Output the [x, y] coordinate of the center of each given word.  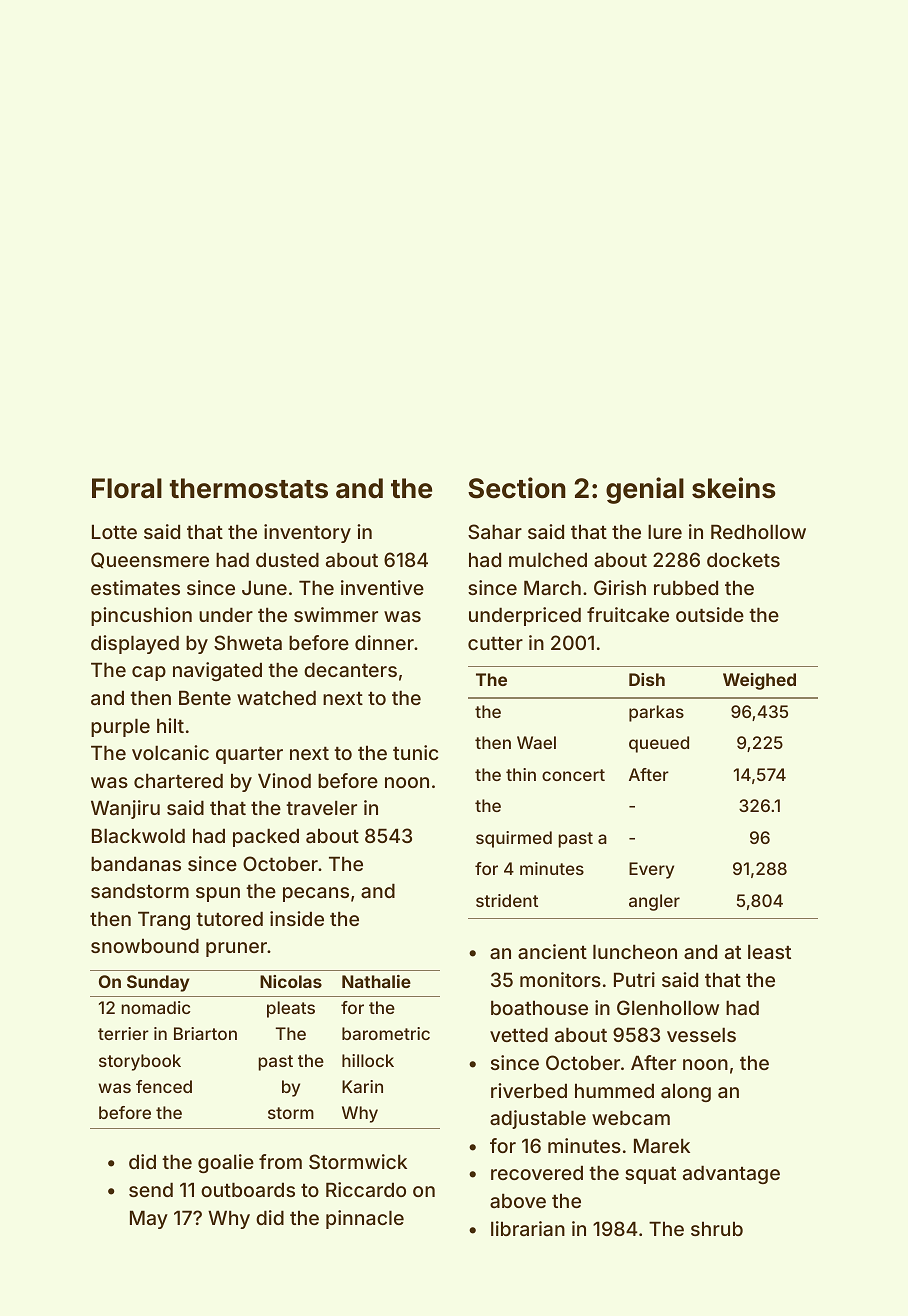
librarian [528, 1228]
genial [645, 490]
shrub [717, 1228]
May [149, 1219]
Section [517, 488]
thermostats [249, 488]
